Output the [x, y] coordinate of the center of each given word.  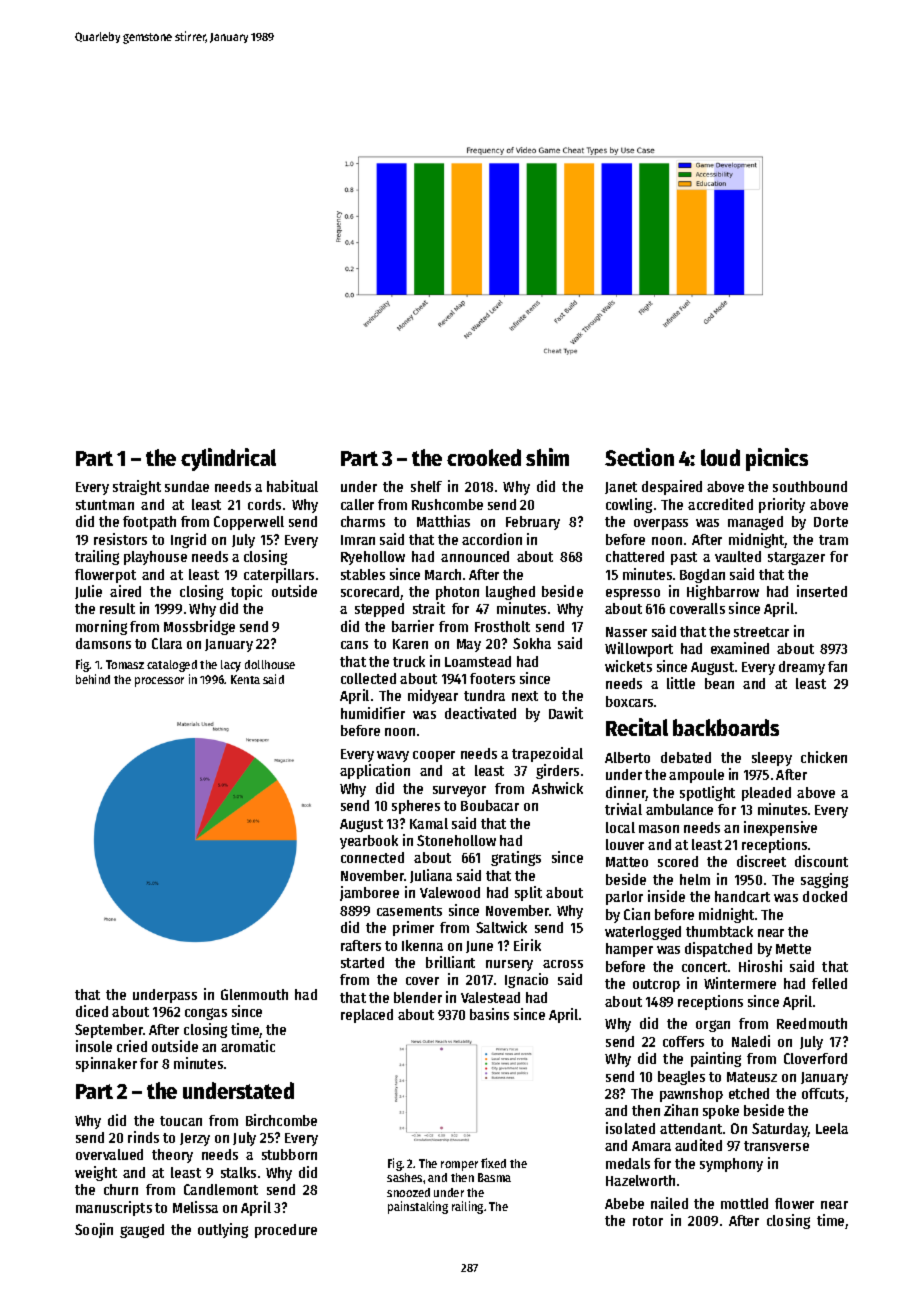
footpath [149, 523]
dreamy [802, 668]
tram [833, 540]
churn [121, 1189]
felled [829, 983]
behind [93, 679]
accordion [492, 539]
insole [94, 1046]
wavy [393, 756]
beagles [681, 1078]
